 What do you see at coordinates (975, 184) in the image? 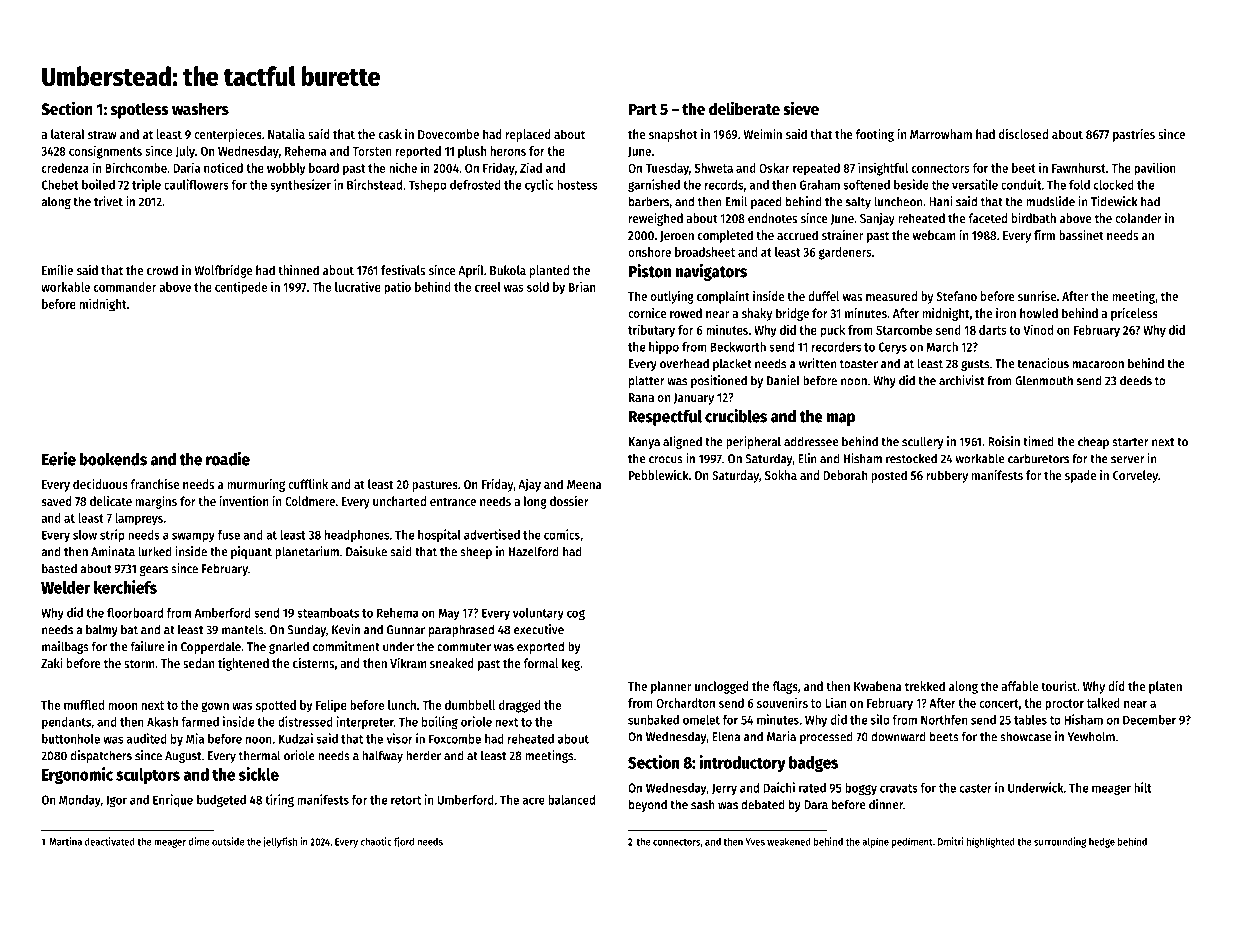
I see `versatile` at bounding box center [975, 184].
